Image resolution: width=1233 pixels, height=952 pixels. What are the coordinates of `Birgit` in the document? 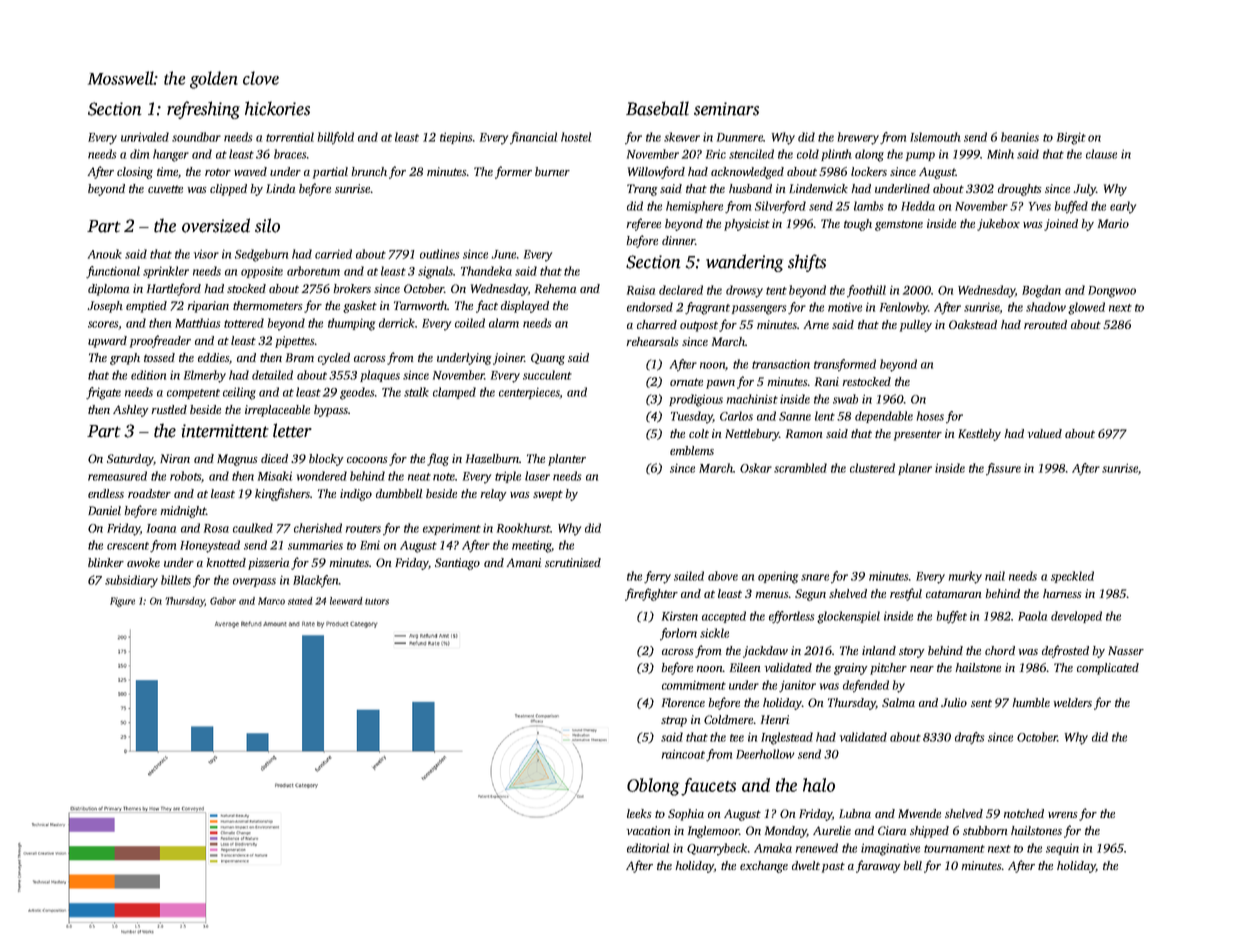 It's located at (1071, 138).
